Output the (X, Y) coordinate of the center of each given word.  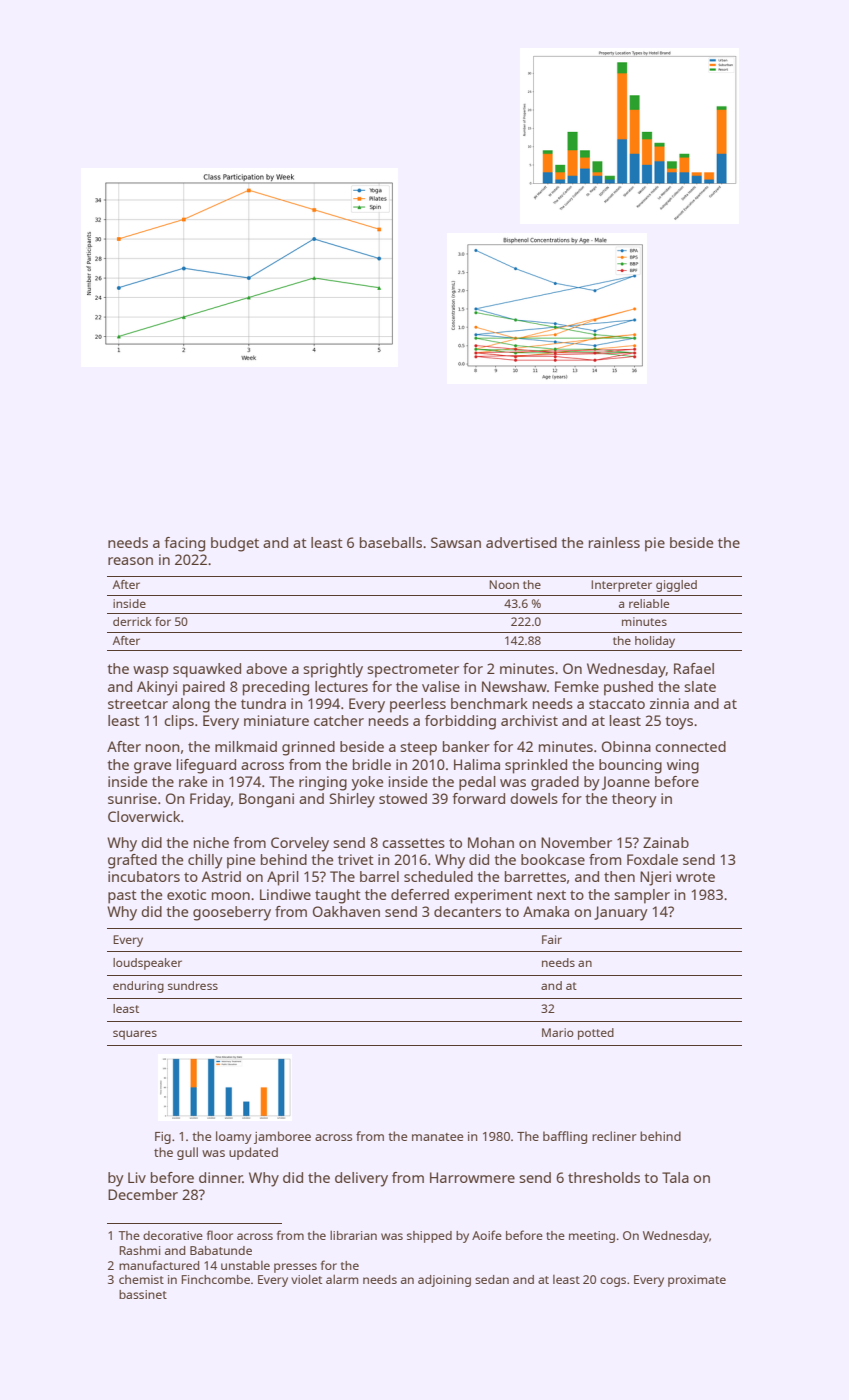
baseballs (391, 542)
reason (130, 561)
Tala (675, 1177)
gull (187, 1153)
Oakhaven (346, 911)
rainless (614, 542)
